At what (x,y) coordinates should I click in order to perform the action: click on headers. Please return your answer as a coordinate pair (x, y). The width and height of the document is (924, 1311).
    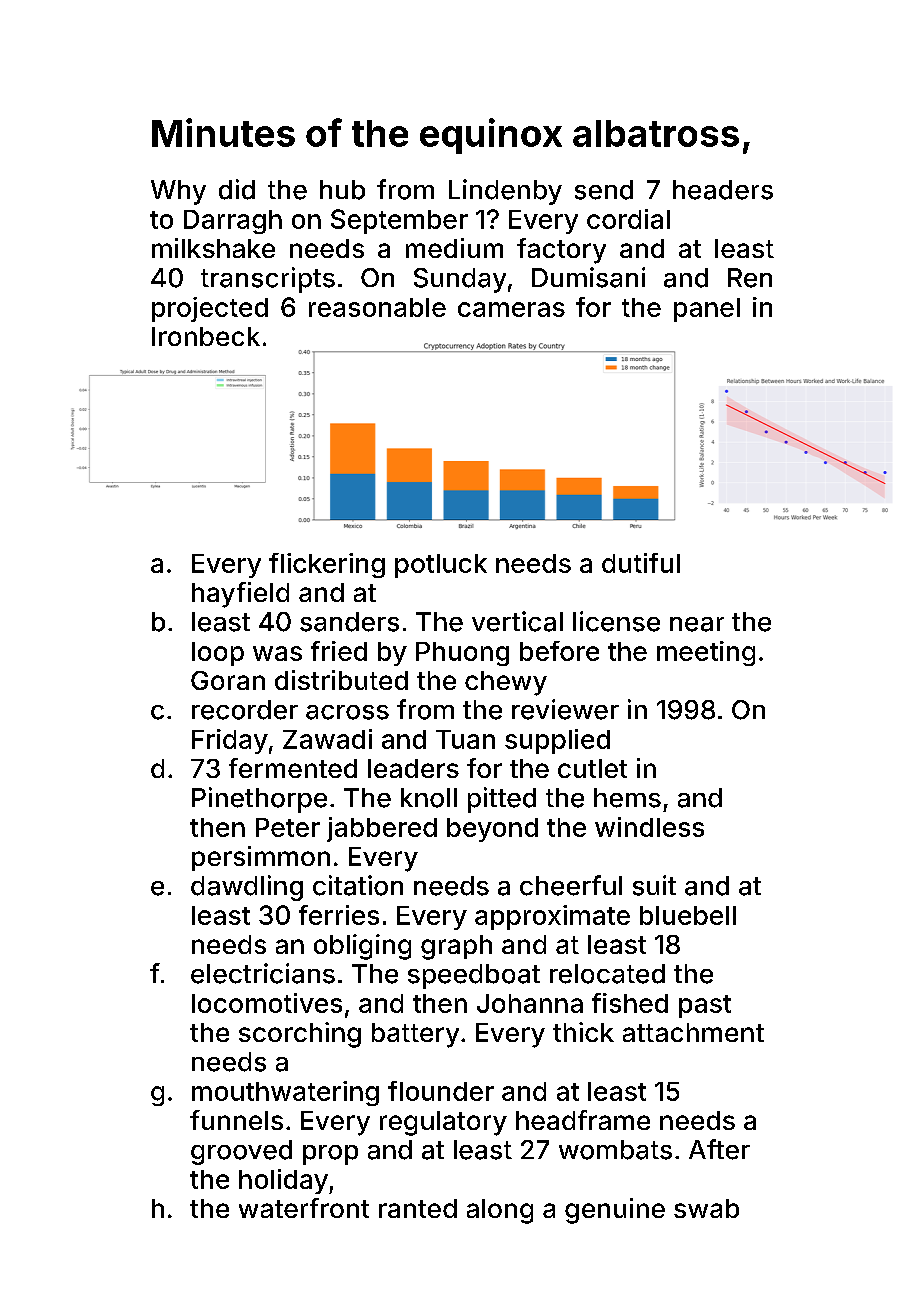
    Looking at the image, I should click on (723, 190).
